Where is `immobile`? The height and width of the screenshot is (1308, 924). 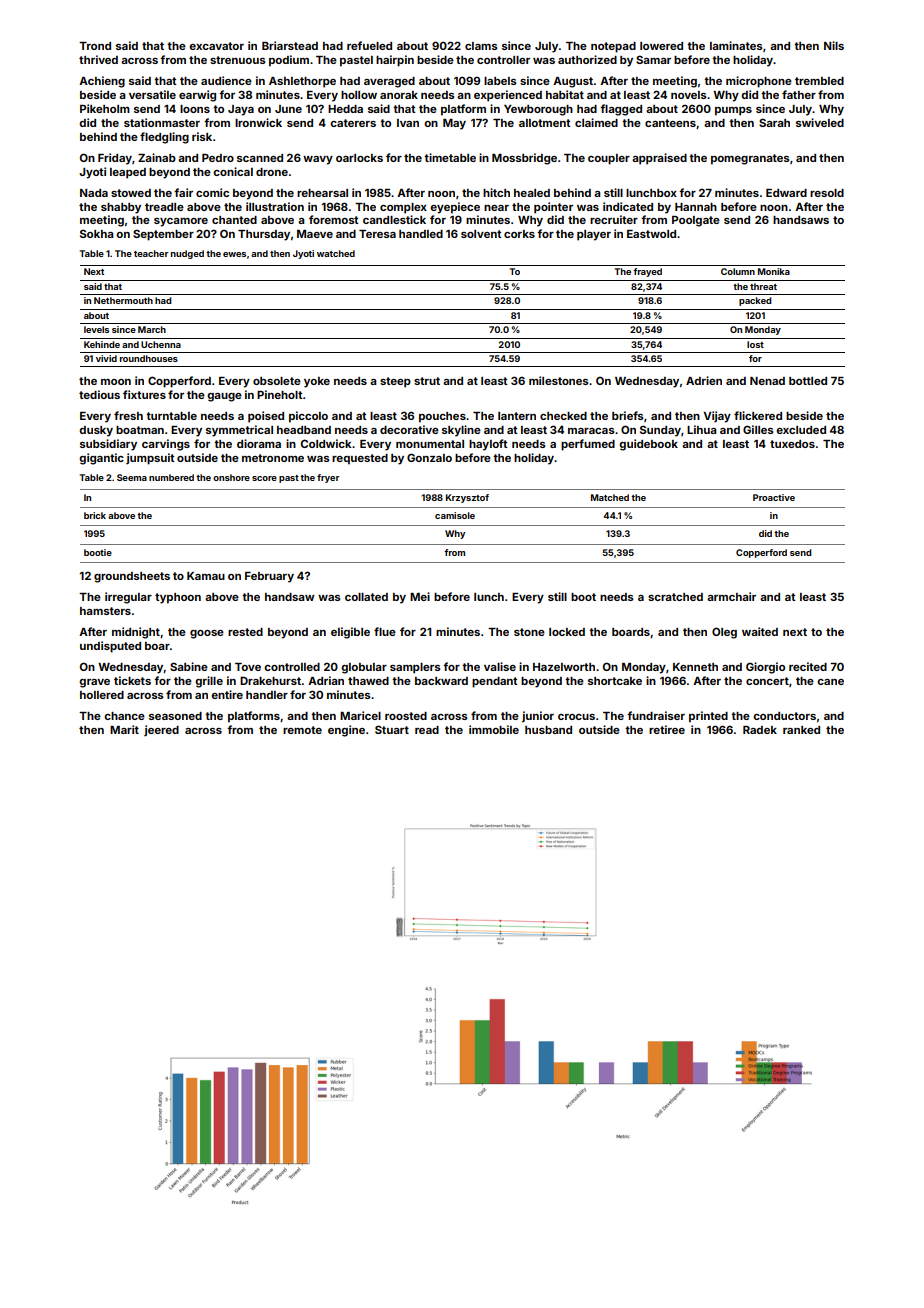
immobile is located at coordinates (494, 729).
